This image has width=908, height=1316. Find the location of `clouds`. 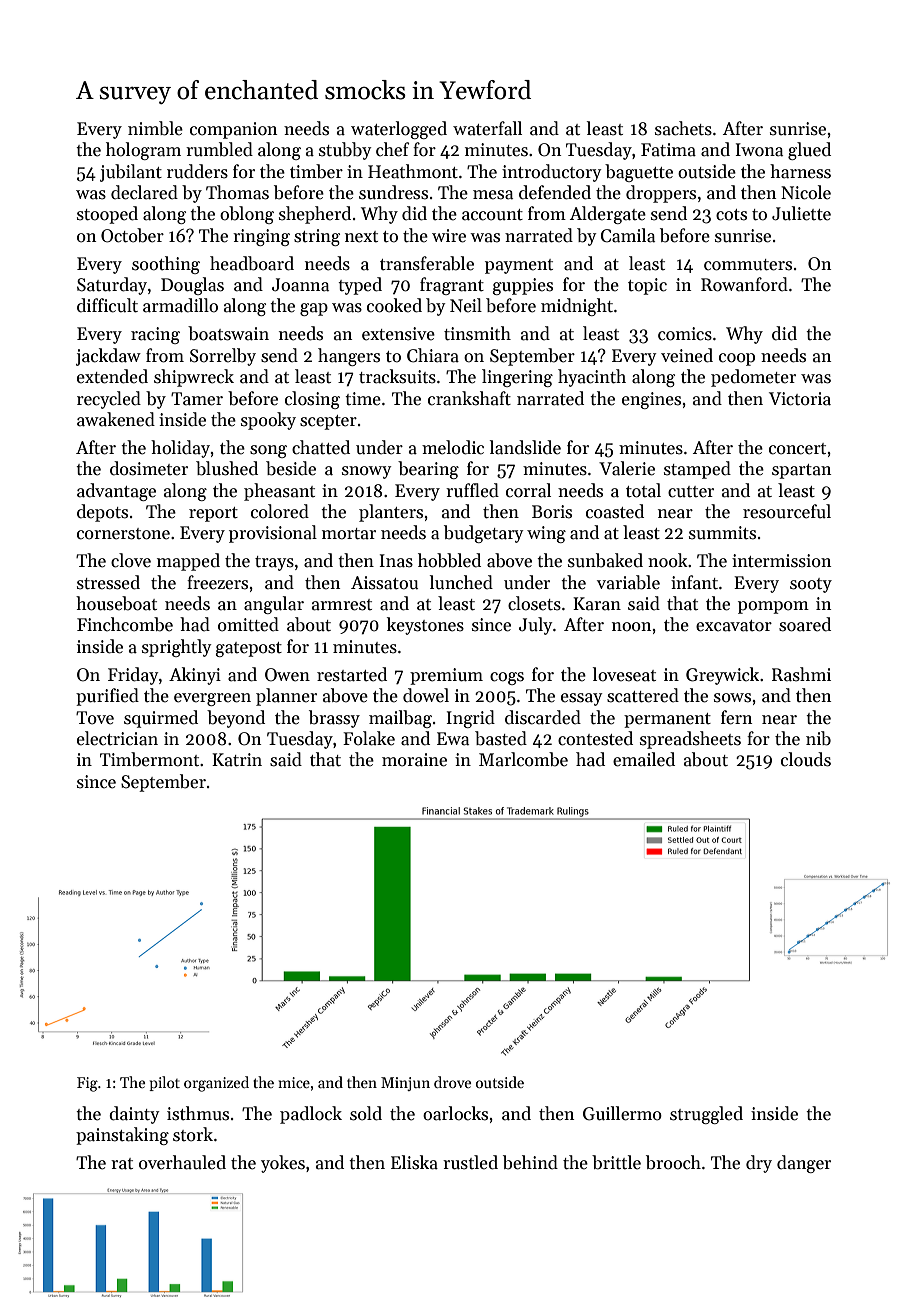

clouds is located at coordinates (806, 759).
